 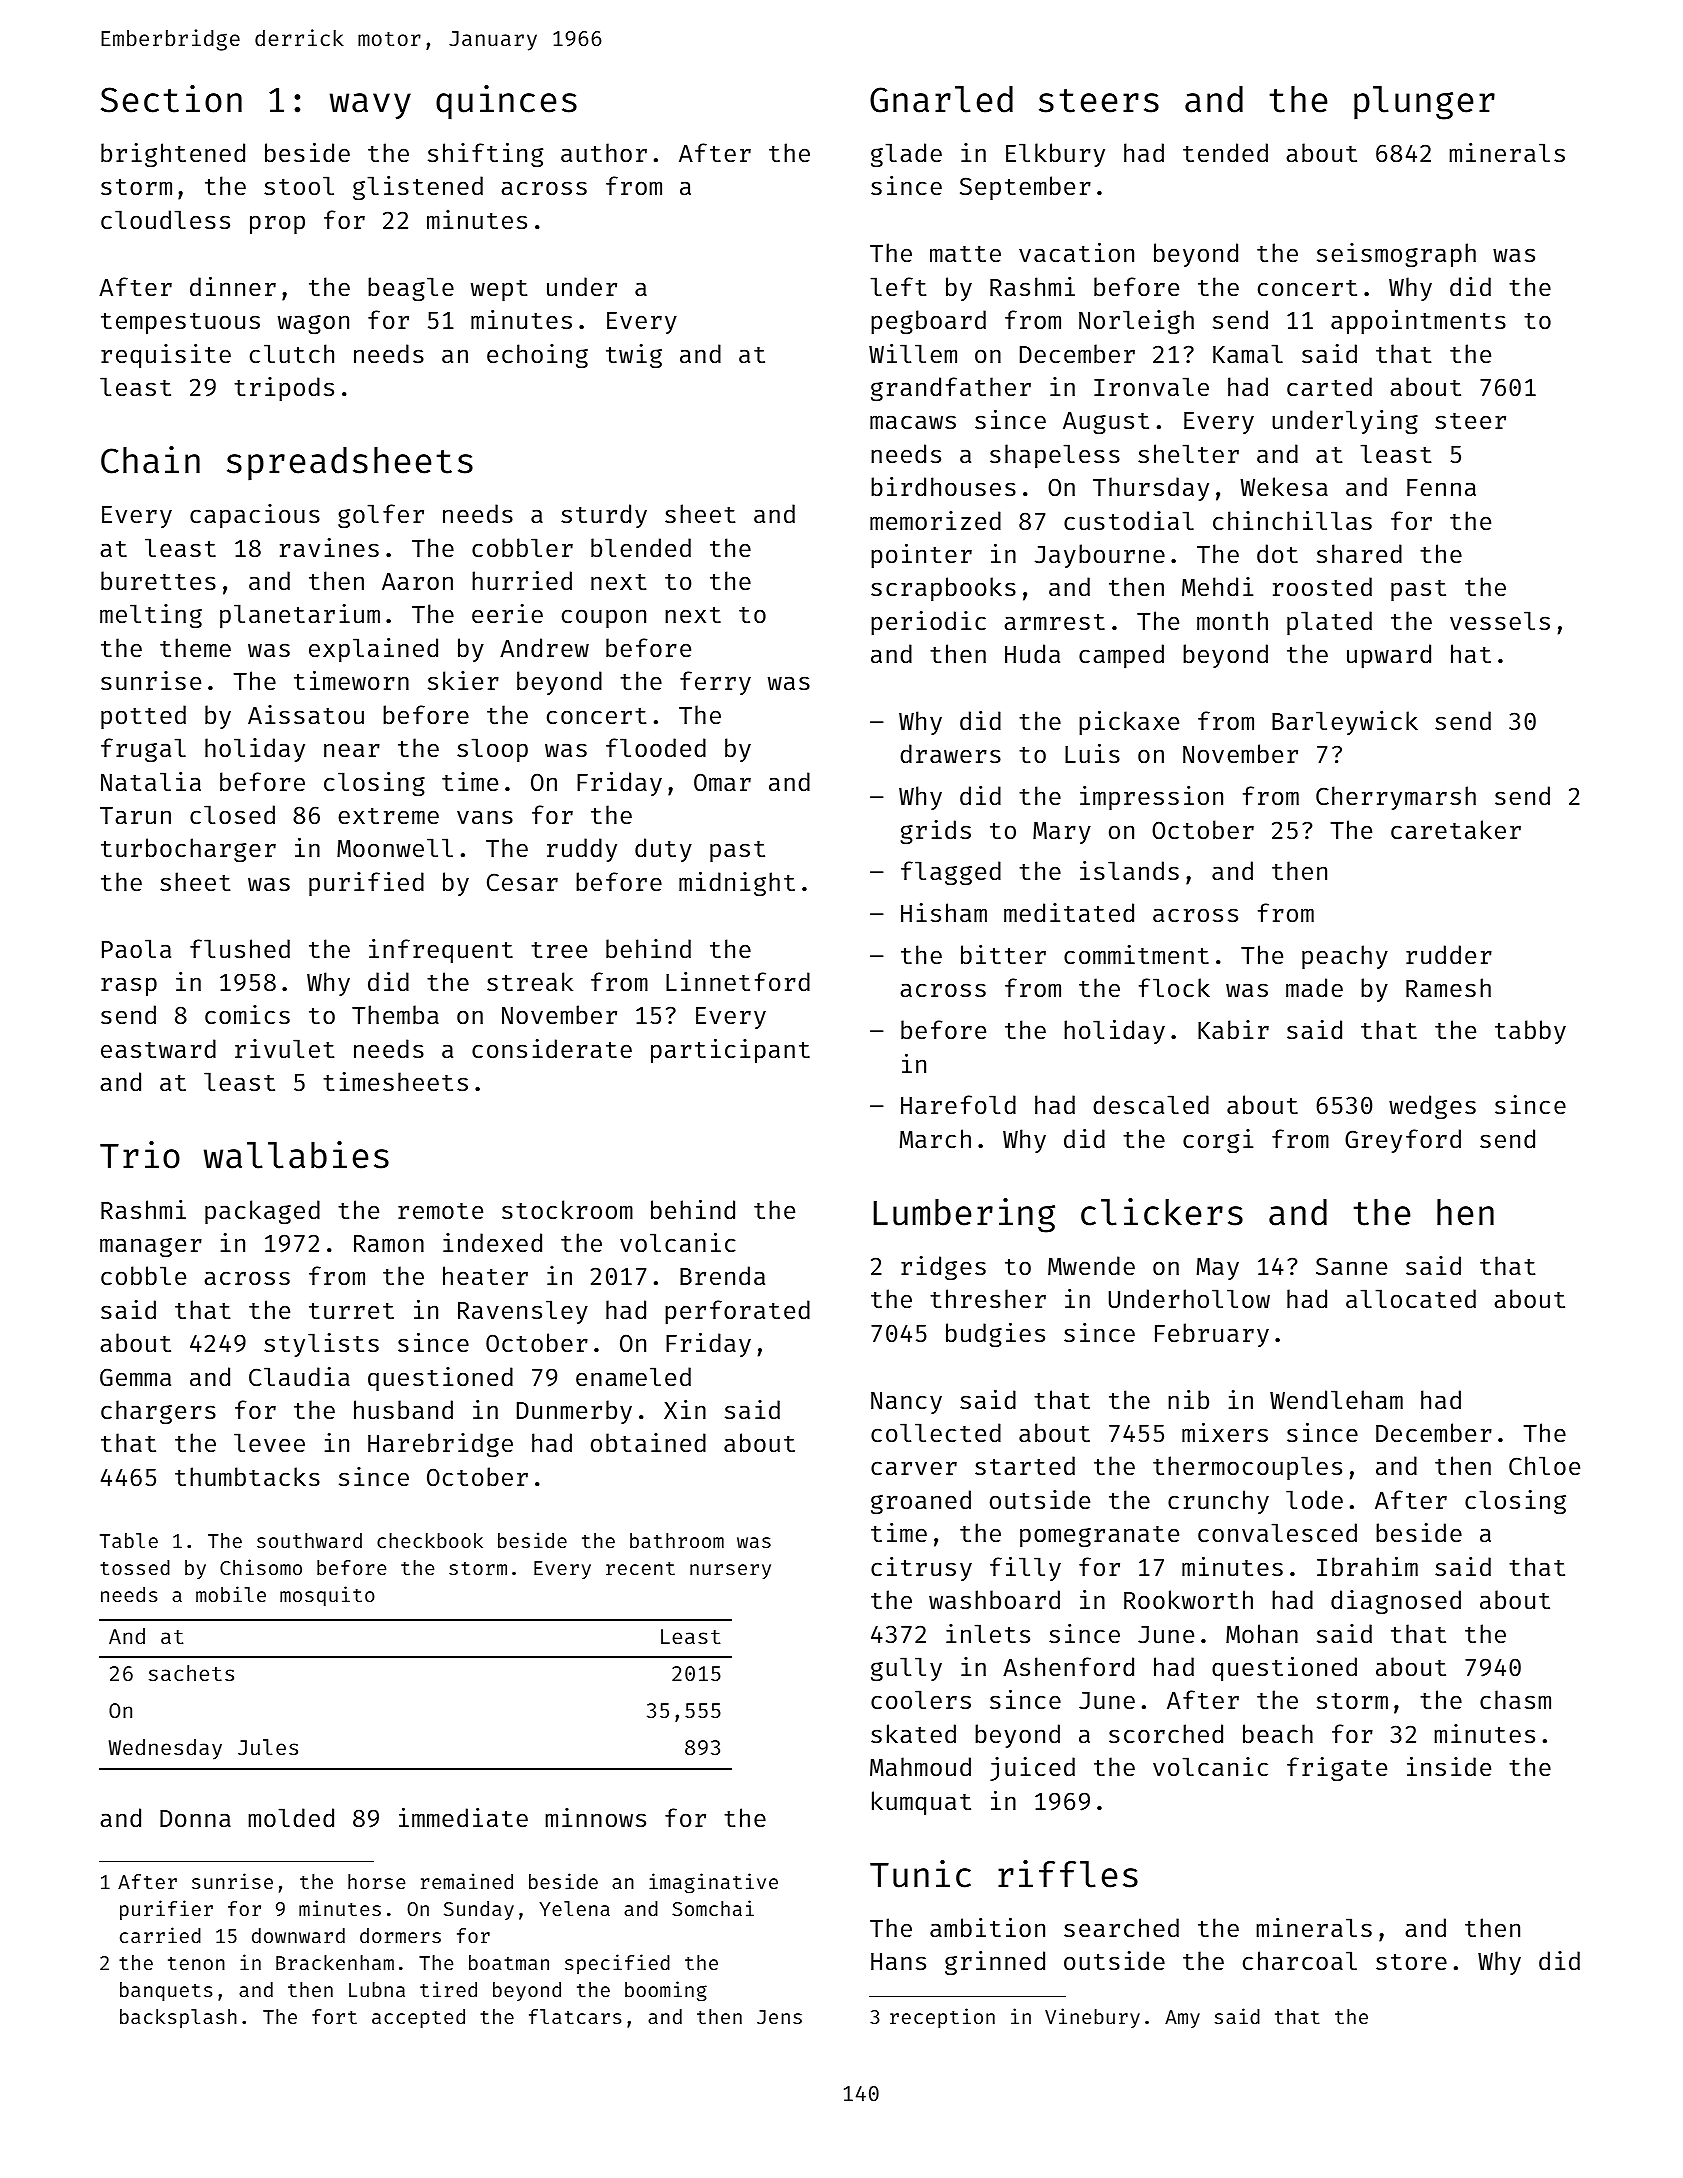 I want to click on Somchai, so click(x=713, y=1908).
